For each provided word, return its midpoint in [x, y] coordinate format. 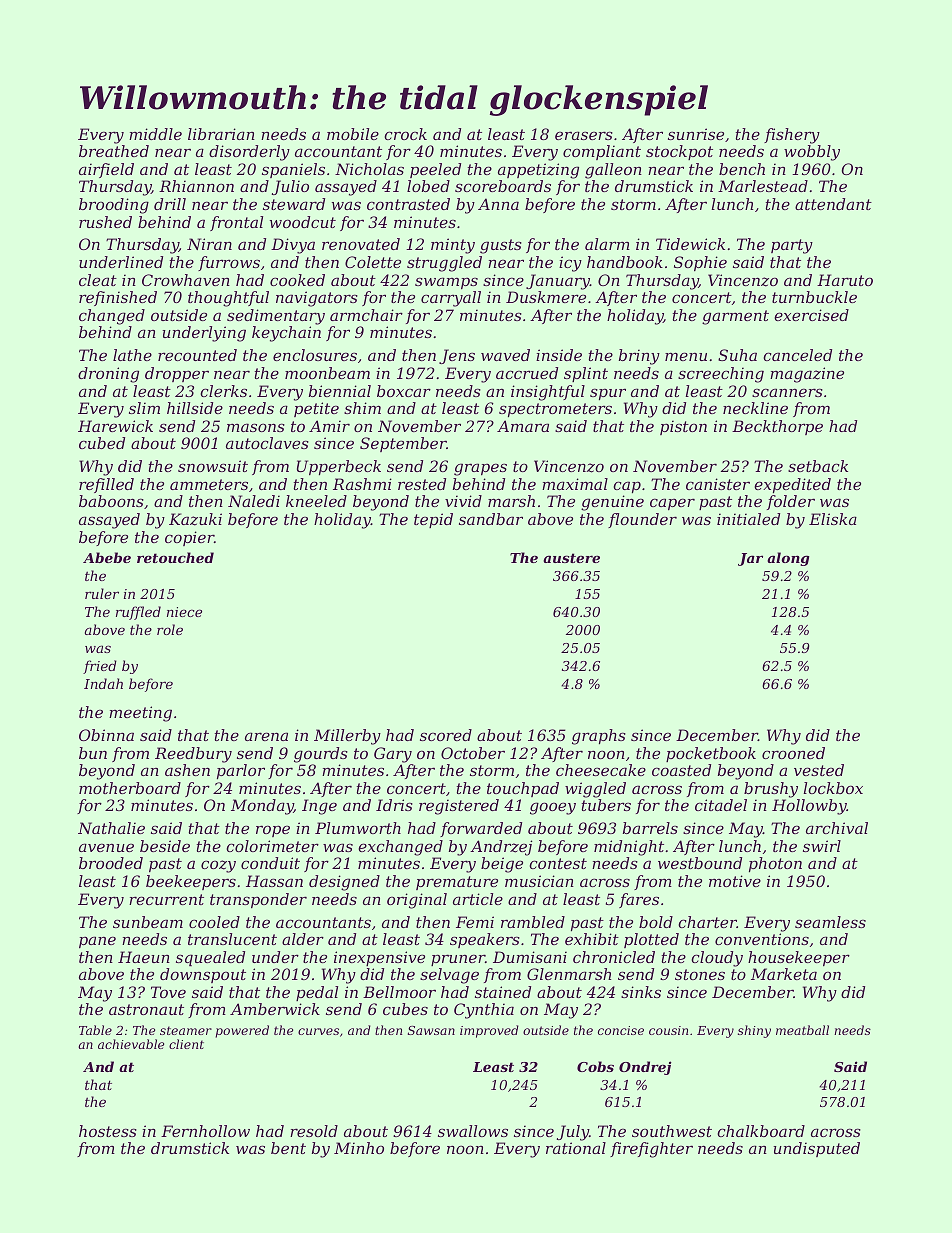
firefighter [651, 1150]
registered [459, 807]
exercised [811, 315]
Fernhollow [205, 1131]
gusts [501, 246]
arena [266, 736]
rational [576, 1148]
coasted [681, 770]
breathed [114, 151]
